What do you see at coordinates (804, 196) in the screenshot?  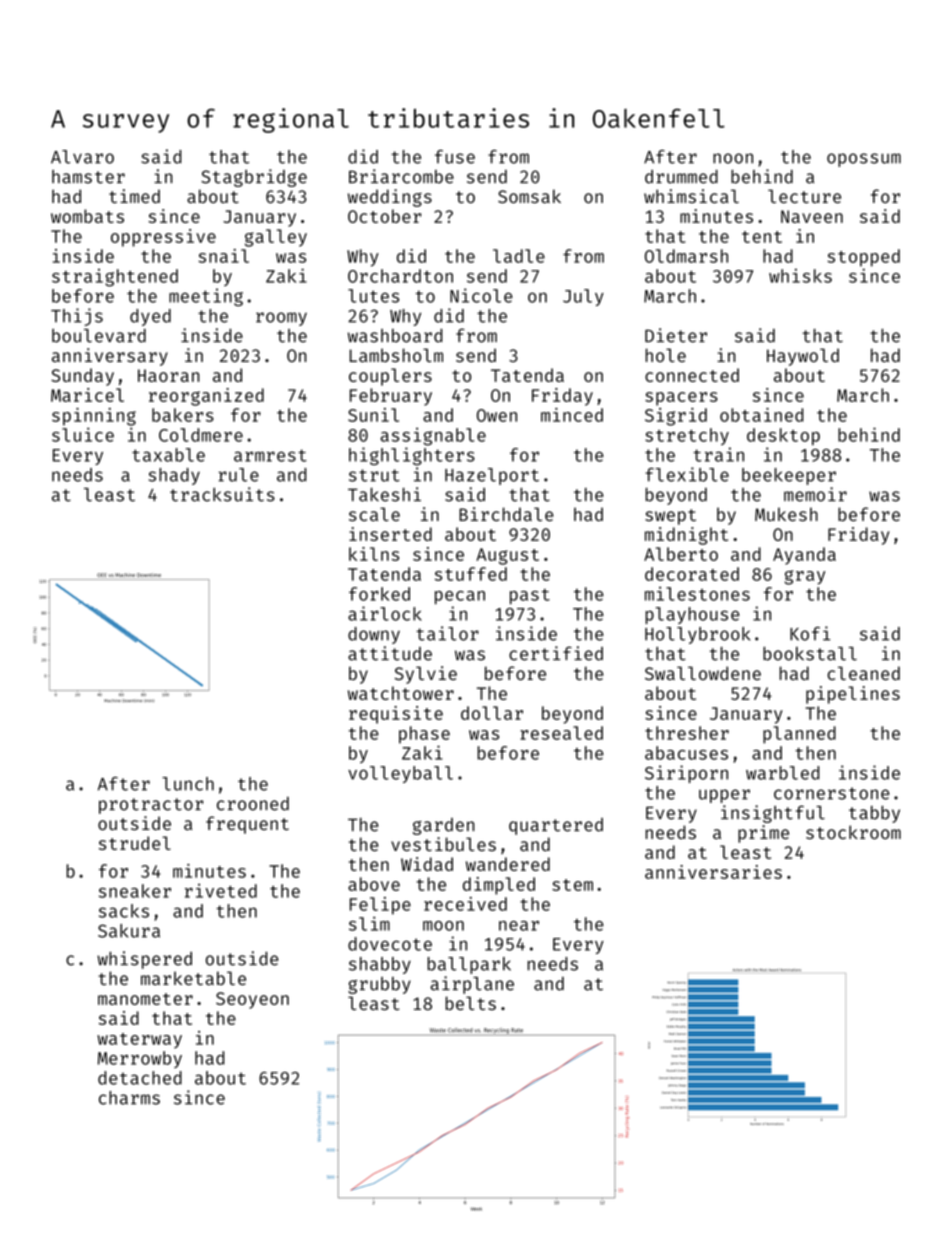 I see `lecture` at bounding box center [804, 196].
